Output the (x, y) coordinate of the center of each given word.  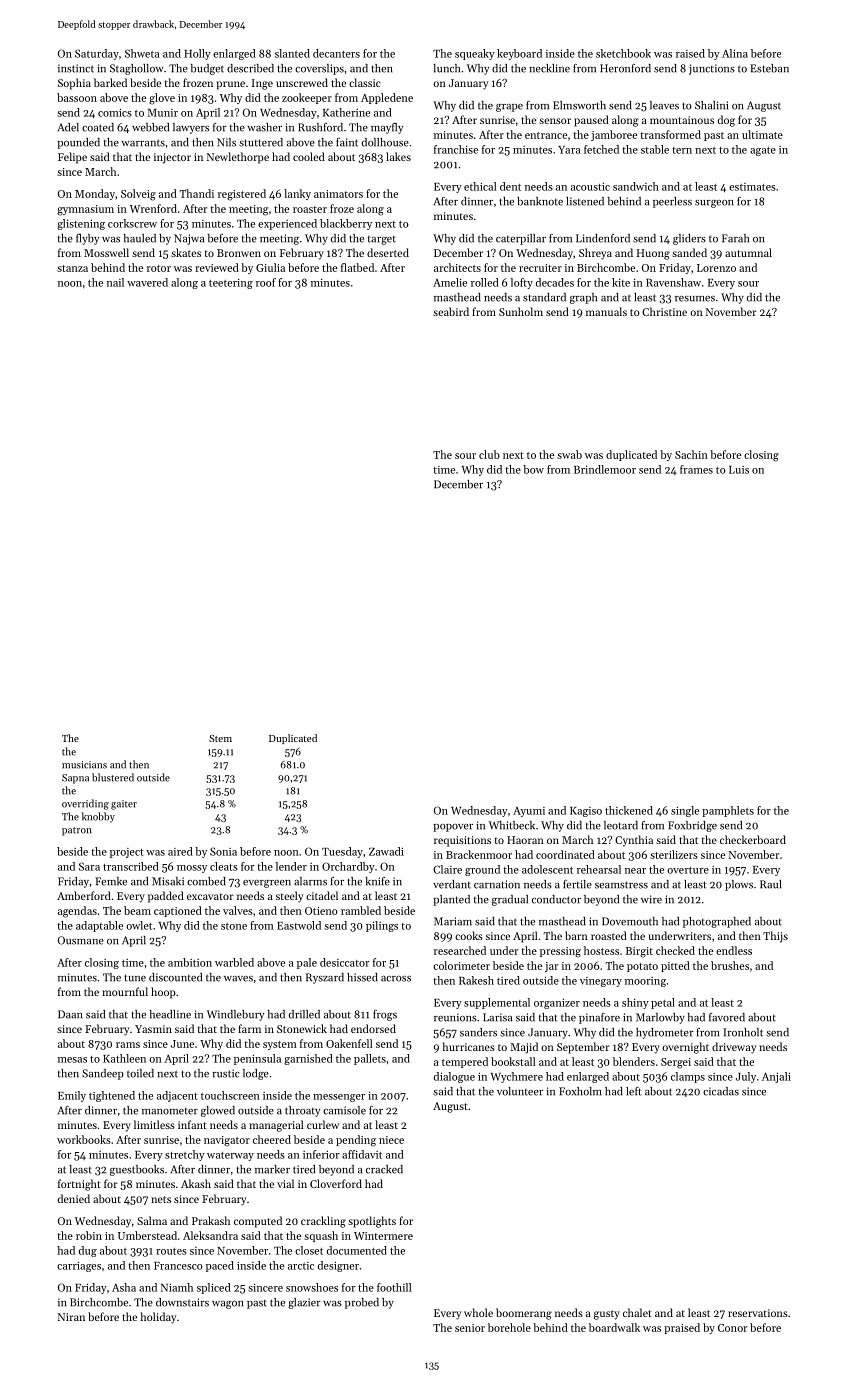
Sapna (75, 779)
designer (338, 1266)
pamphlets (728, 811)
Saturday (97, 54)
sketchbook (623, 53)
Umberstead (147, 1235)
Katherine (346, 112)
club (489, 454)
